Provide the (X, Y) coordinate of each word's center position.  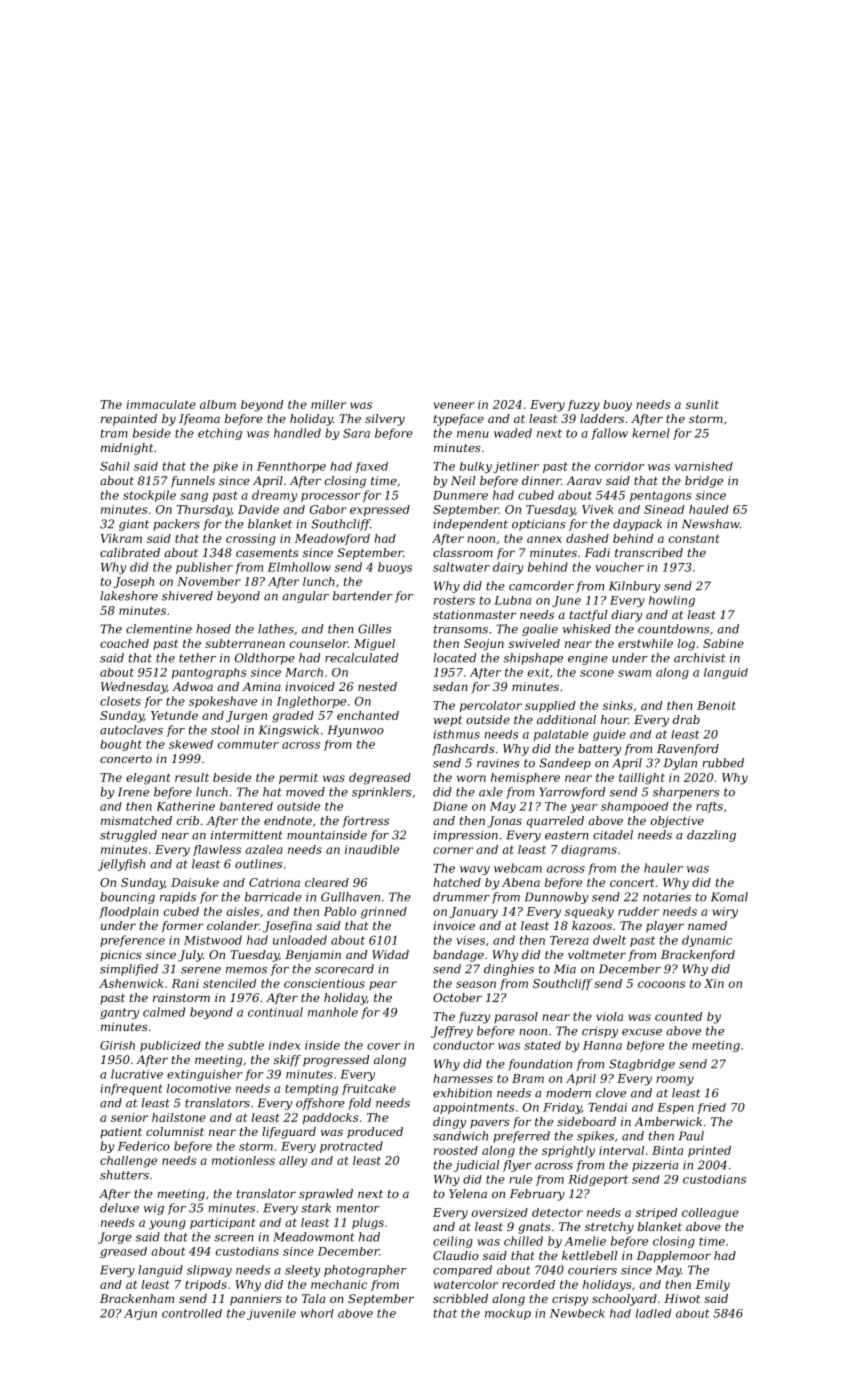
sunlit (702, 404)
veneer (454, 405)
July (190, 956)
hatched (457, 882)
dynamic (707, 941)
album (218, 404)
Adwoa (192, 686)
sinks (618, 705)
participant (223, 1223)
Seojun (484, 645)
